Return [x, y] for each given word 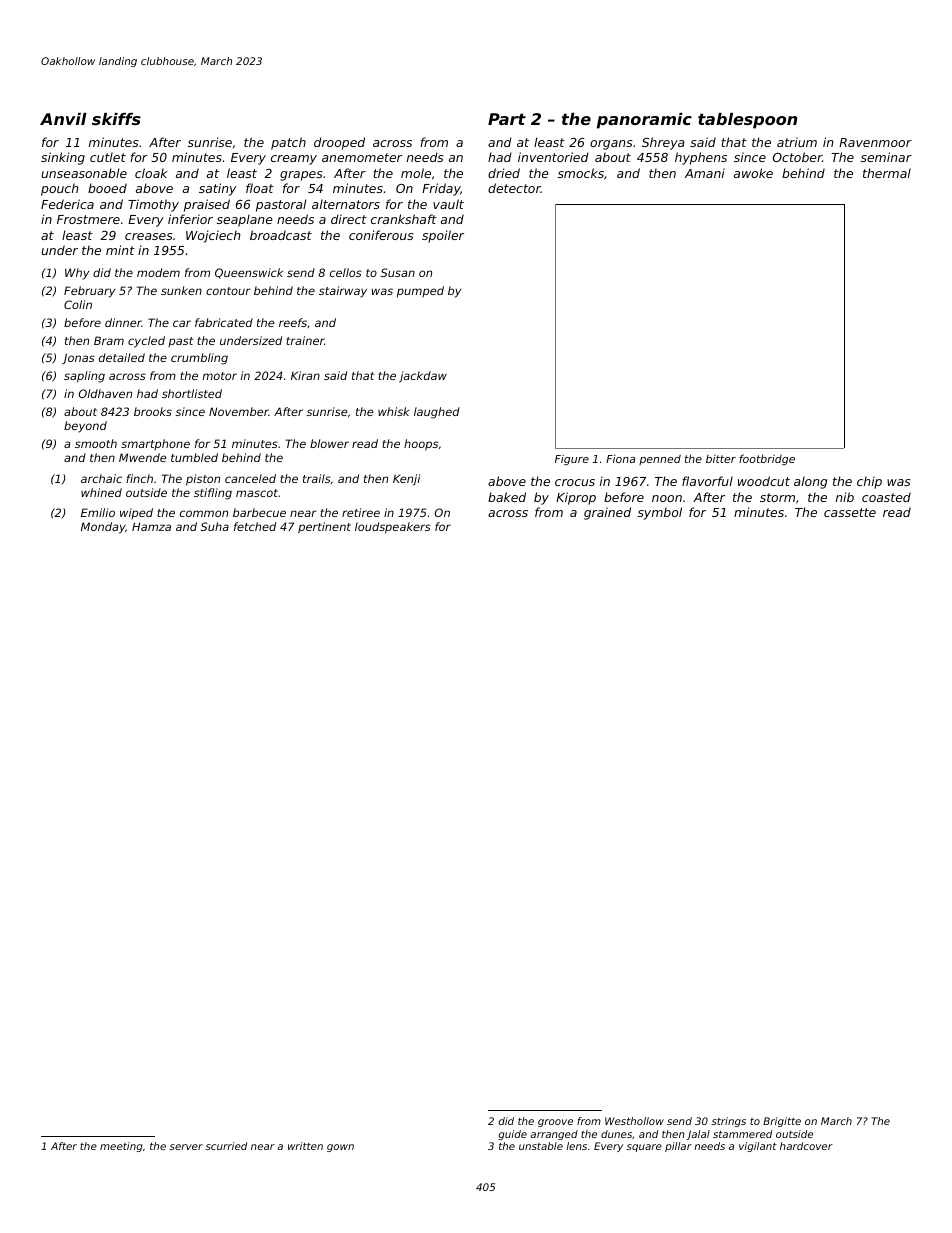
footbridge [767, 459]
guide [512, 1135]
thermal [887, 173]
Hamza [151, 526]
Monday [103, 528]
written [305, 1146]
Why [77, 274]
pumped [420, 292]
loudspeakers [393, 528]
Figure [572, 460]
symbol [660, 513]
